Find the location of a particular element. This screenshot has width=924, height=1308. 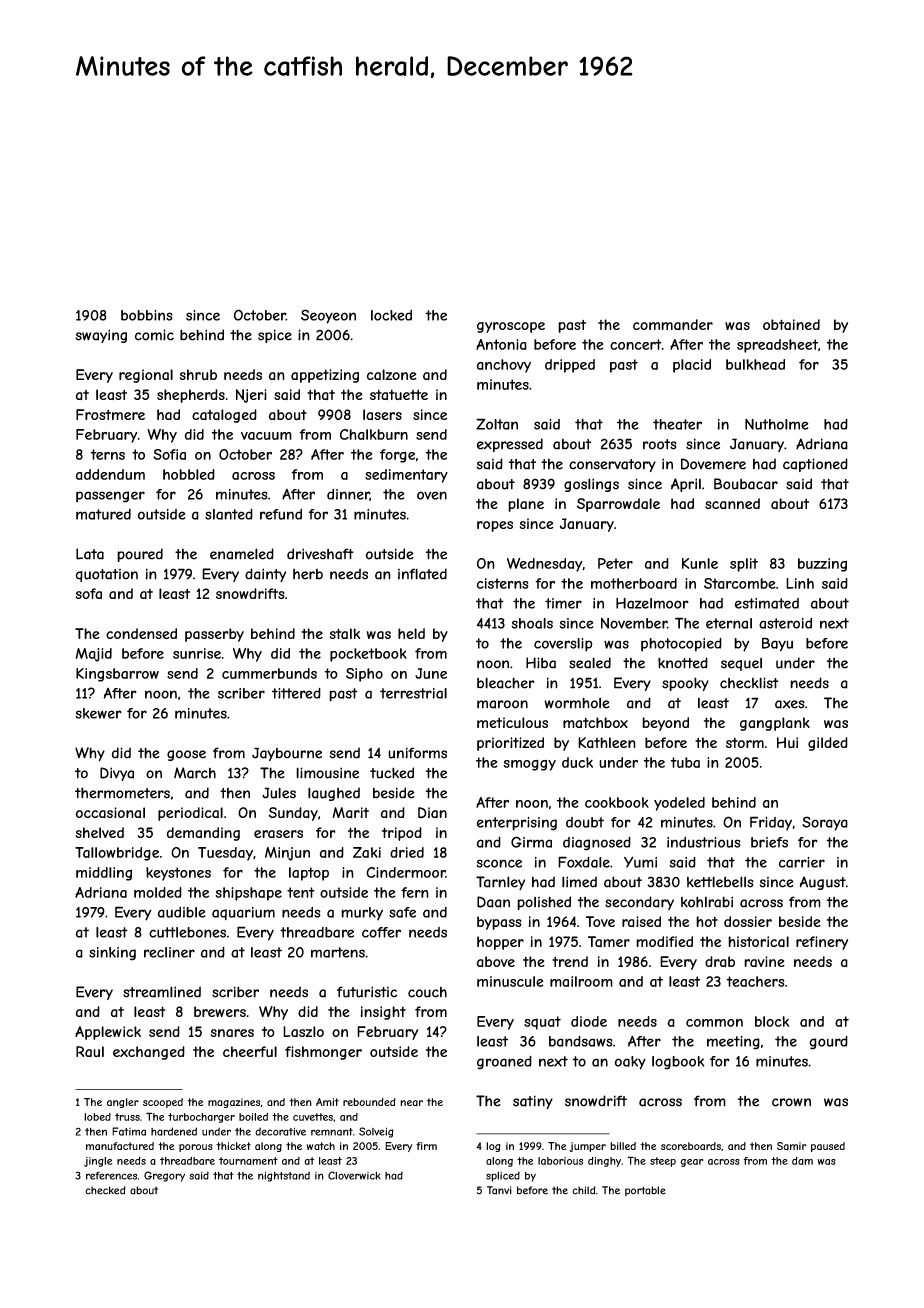

occasional is located at coordinates (110, 812).
